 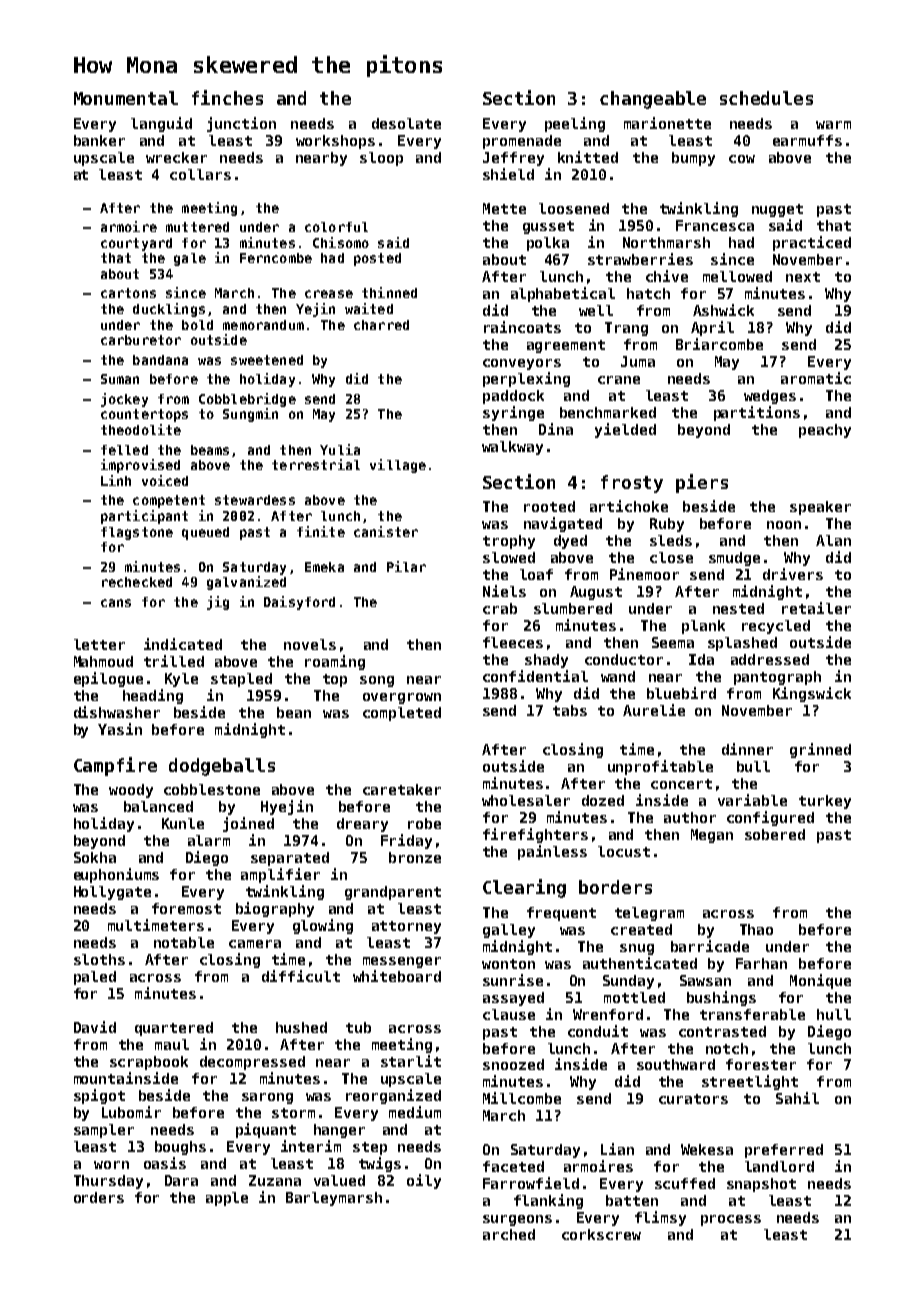 I want to click on reorganized, so click(x=393, y=1096).
